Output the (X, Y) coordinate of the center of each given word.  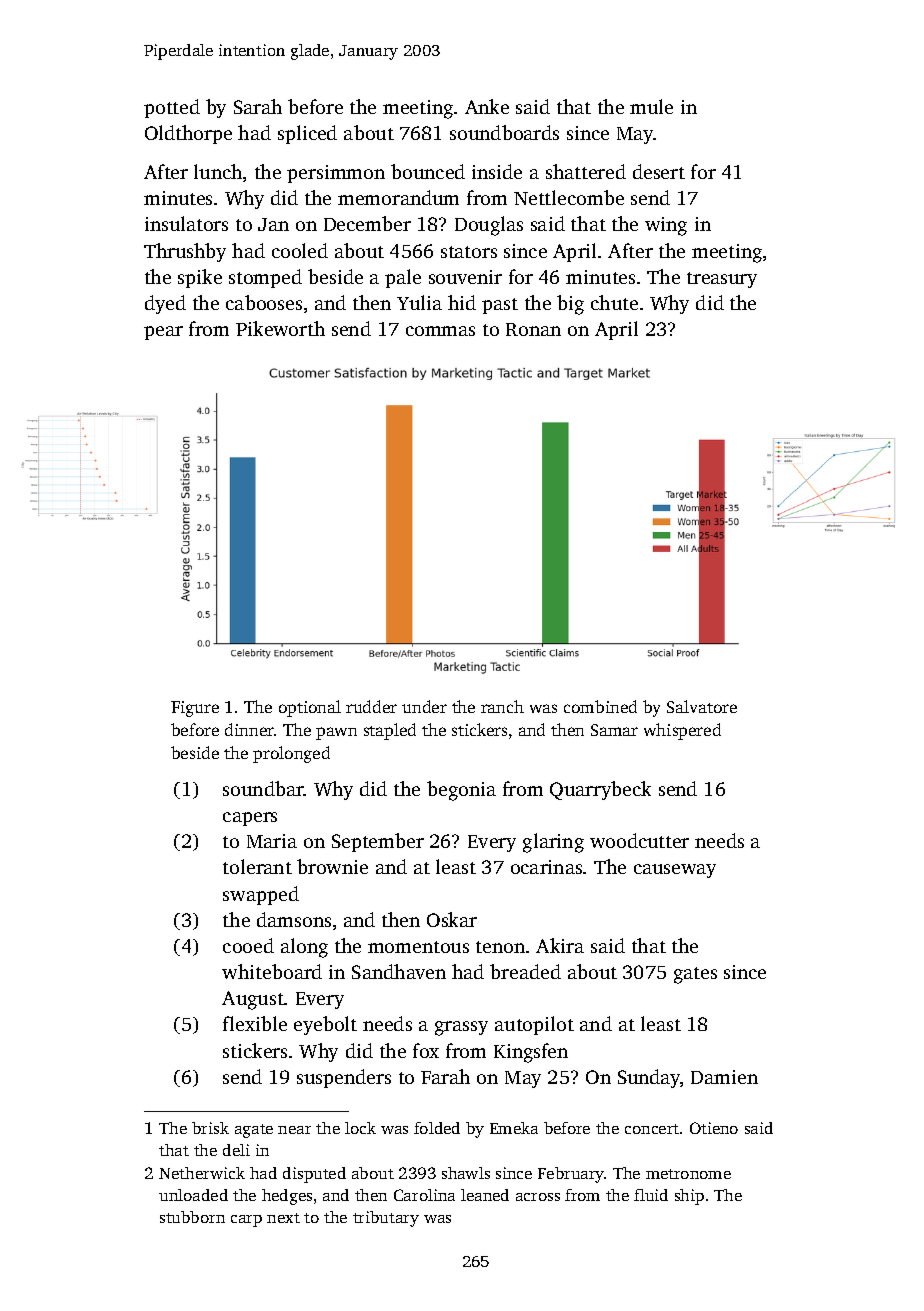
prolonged (291, 754)
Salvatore (702, 706)
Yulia (419, 302)
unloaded (193, 1195)
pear (163, 333)
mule (651, 106)
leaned (485, 1195)
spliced (307, 134)
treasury (722, 280)
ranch (502, 706)
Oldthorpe (188, 134)
